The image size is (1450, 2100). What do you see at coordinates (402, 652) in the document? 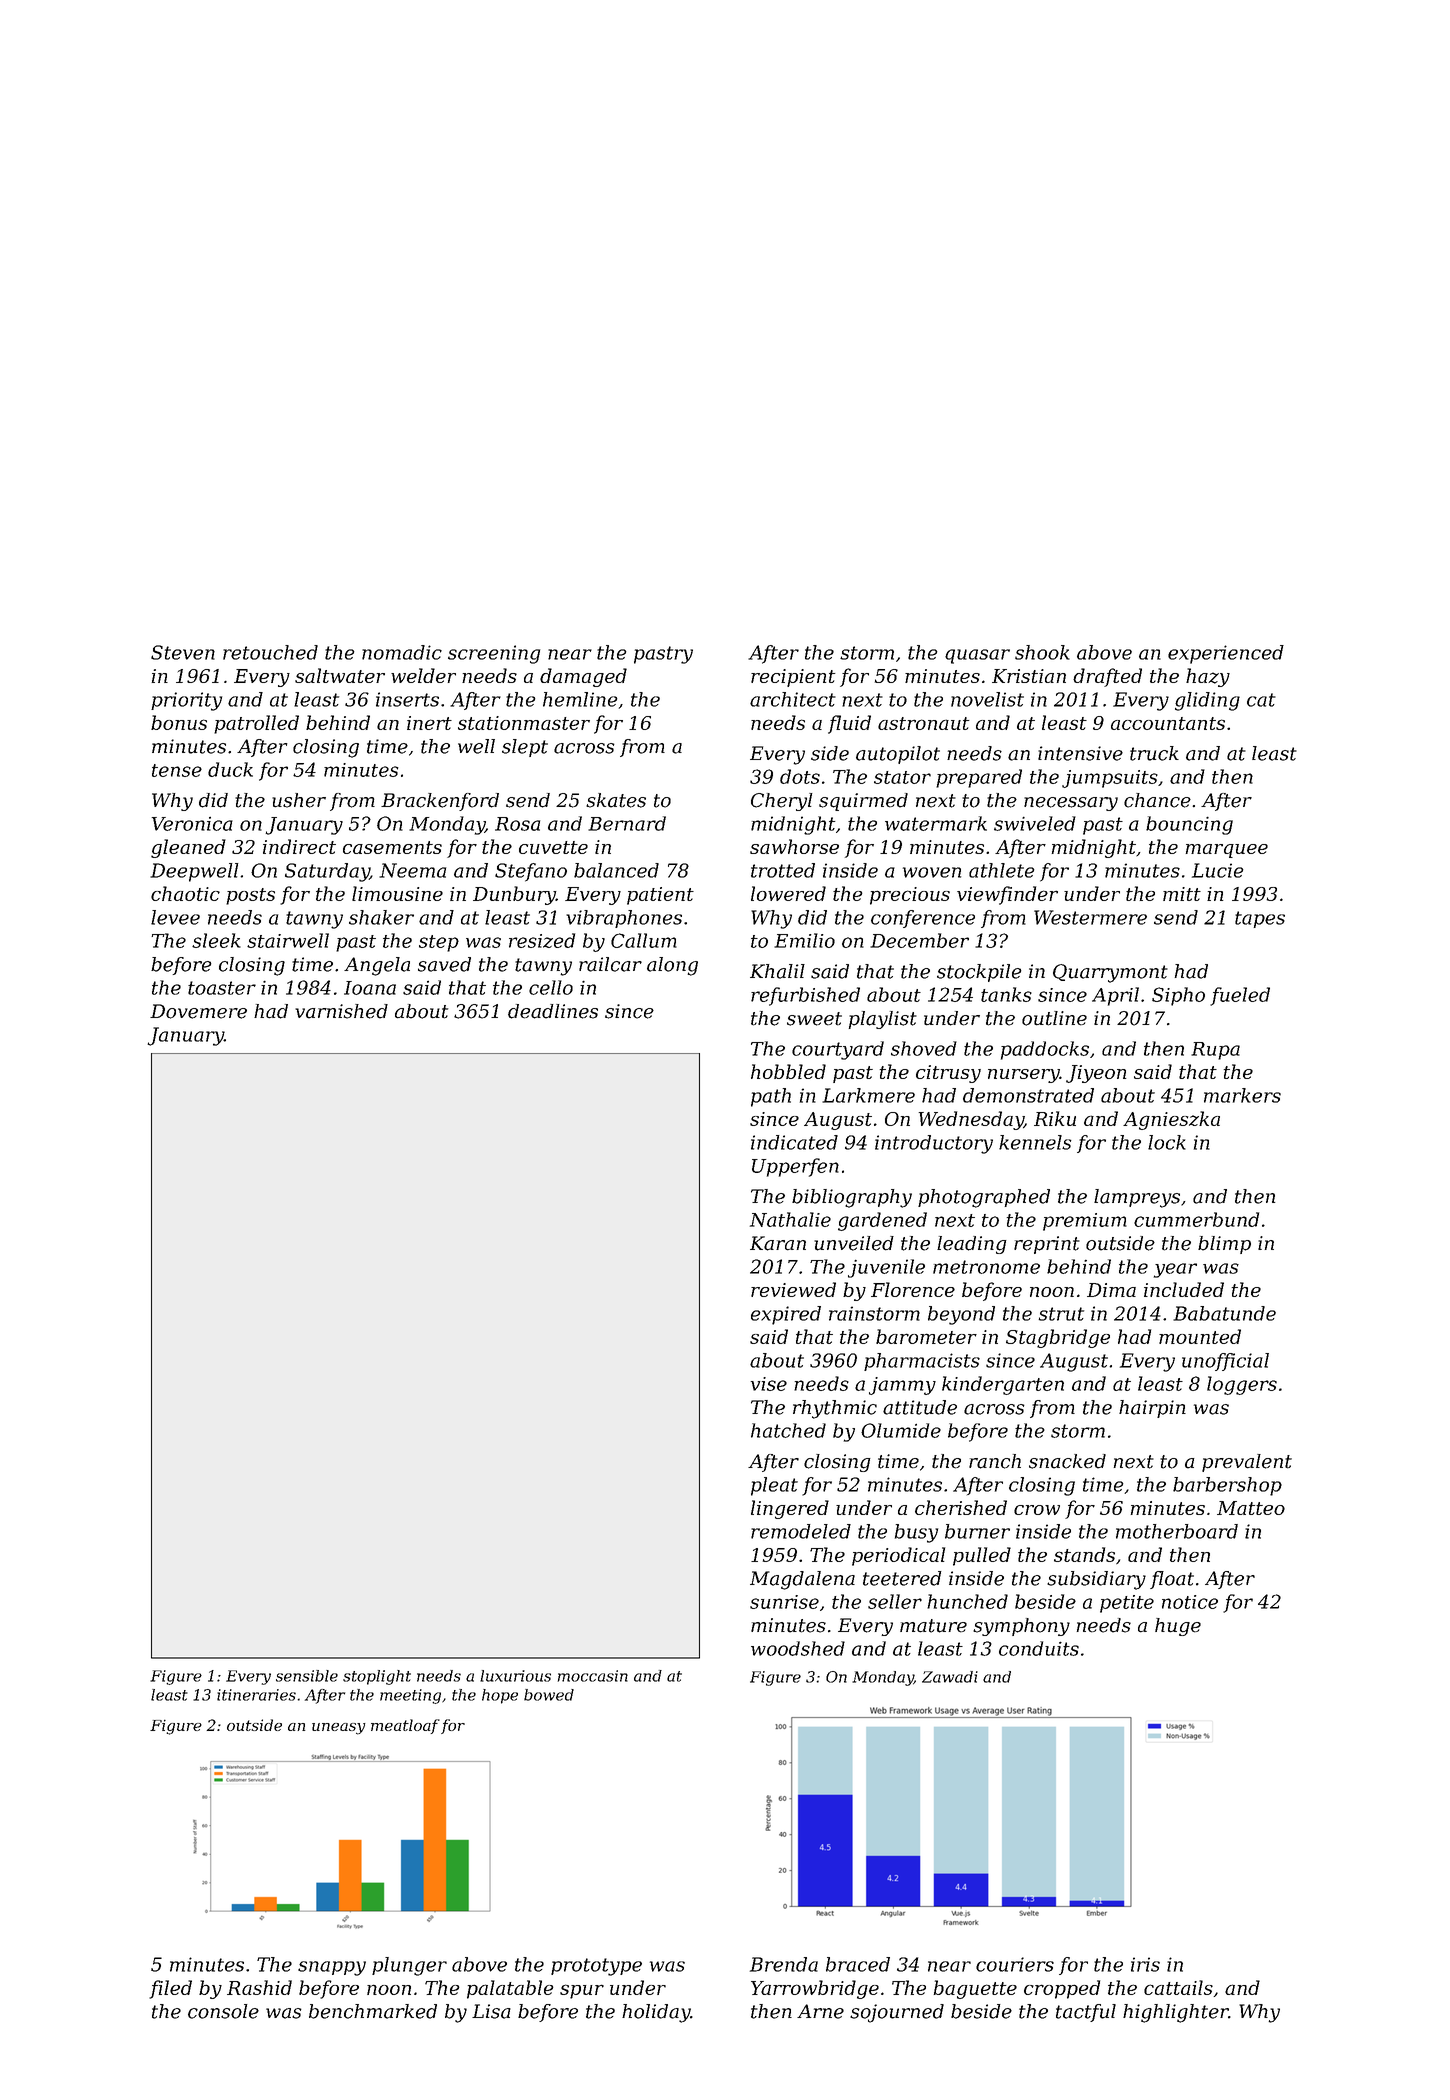
I see `nomadic` at bounding box center [402, 652].
